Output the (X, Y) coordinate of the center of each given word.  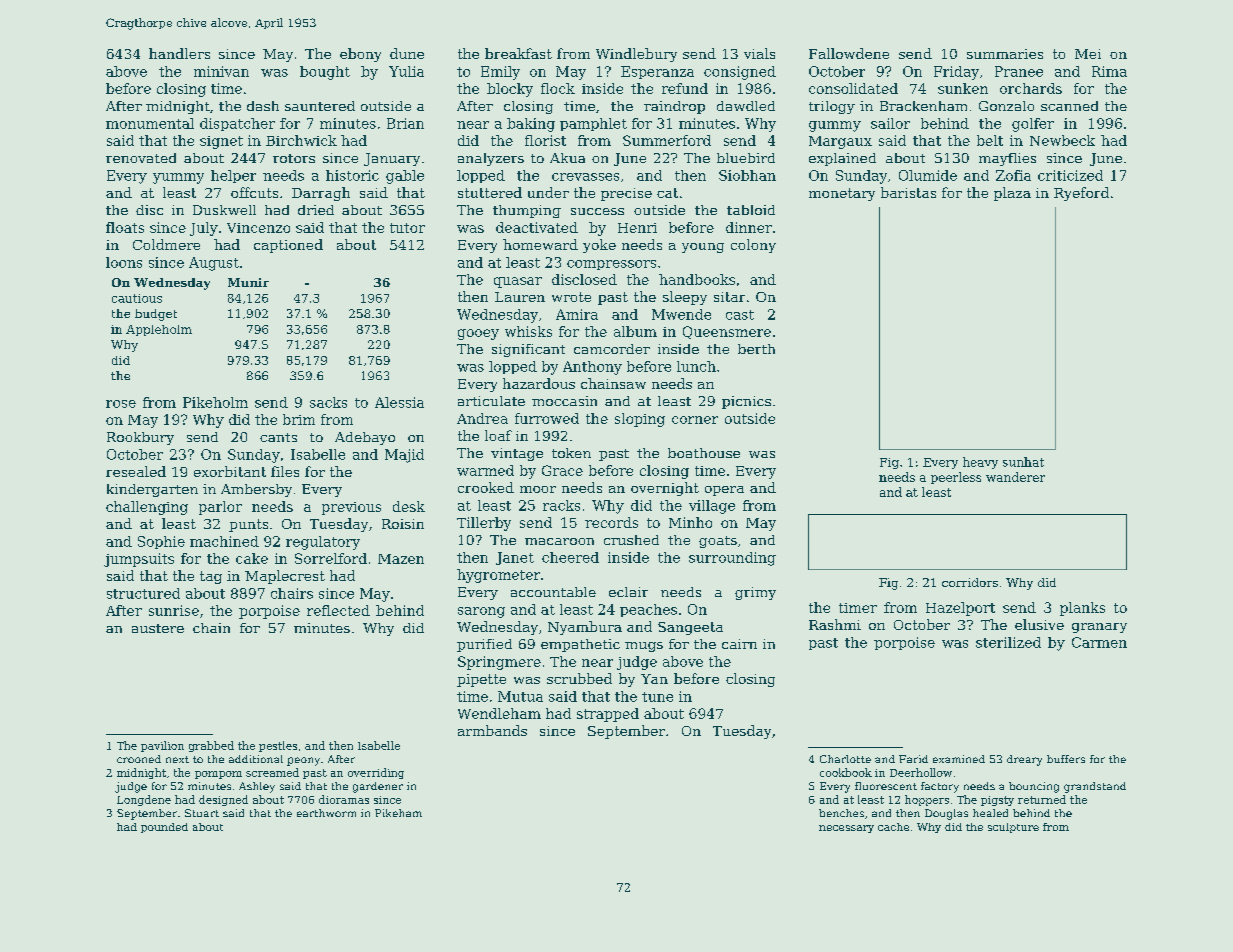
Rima (1109, 71)
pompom (218, 775)
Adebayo (365, 438)
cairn (739, 644)
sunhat (1023, 462)
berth (756, 349)
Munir (248, 282)
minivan (221, 71)
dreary (1024, 760)
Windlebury (636, 55)
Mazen (401, 559)
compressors (611, 265)
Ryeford (1081, 194)
